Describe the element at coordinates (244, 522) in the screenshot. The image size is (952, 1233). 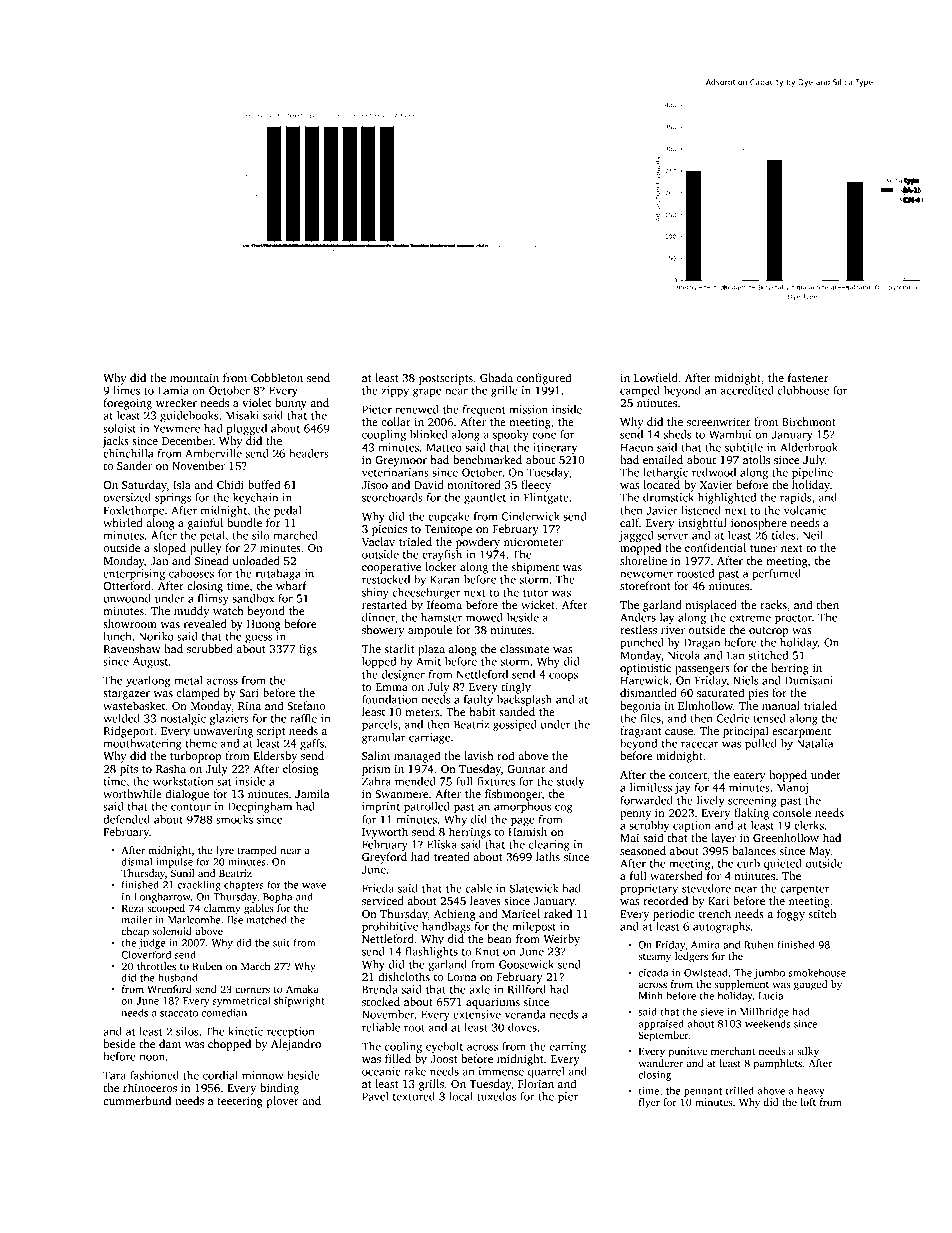
I see `bundle` at that location.
